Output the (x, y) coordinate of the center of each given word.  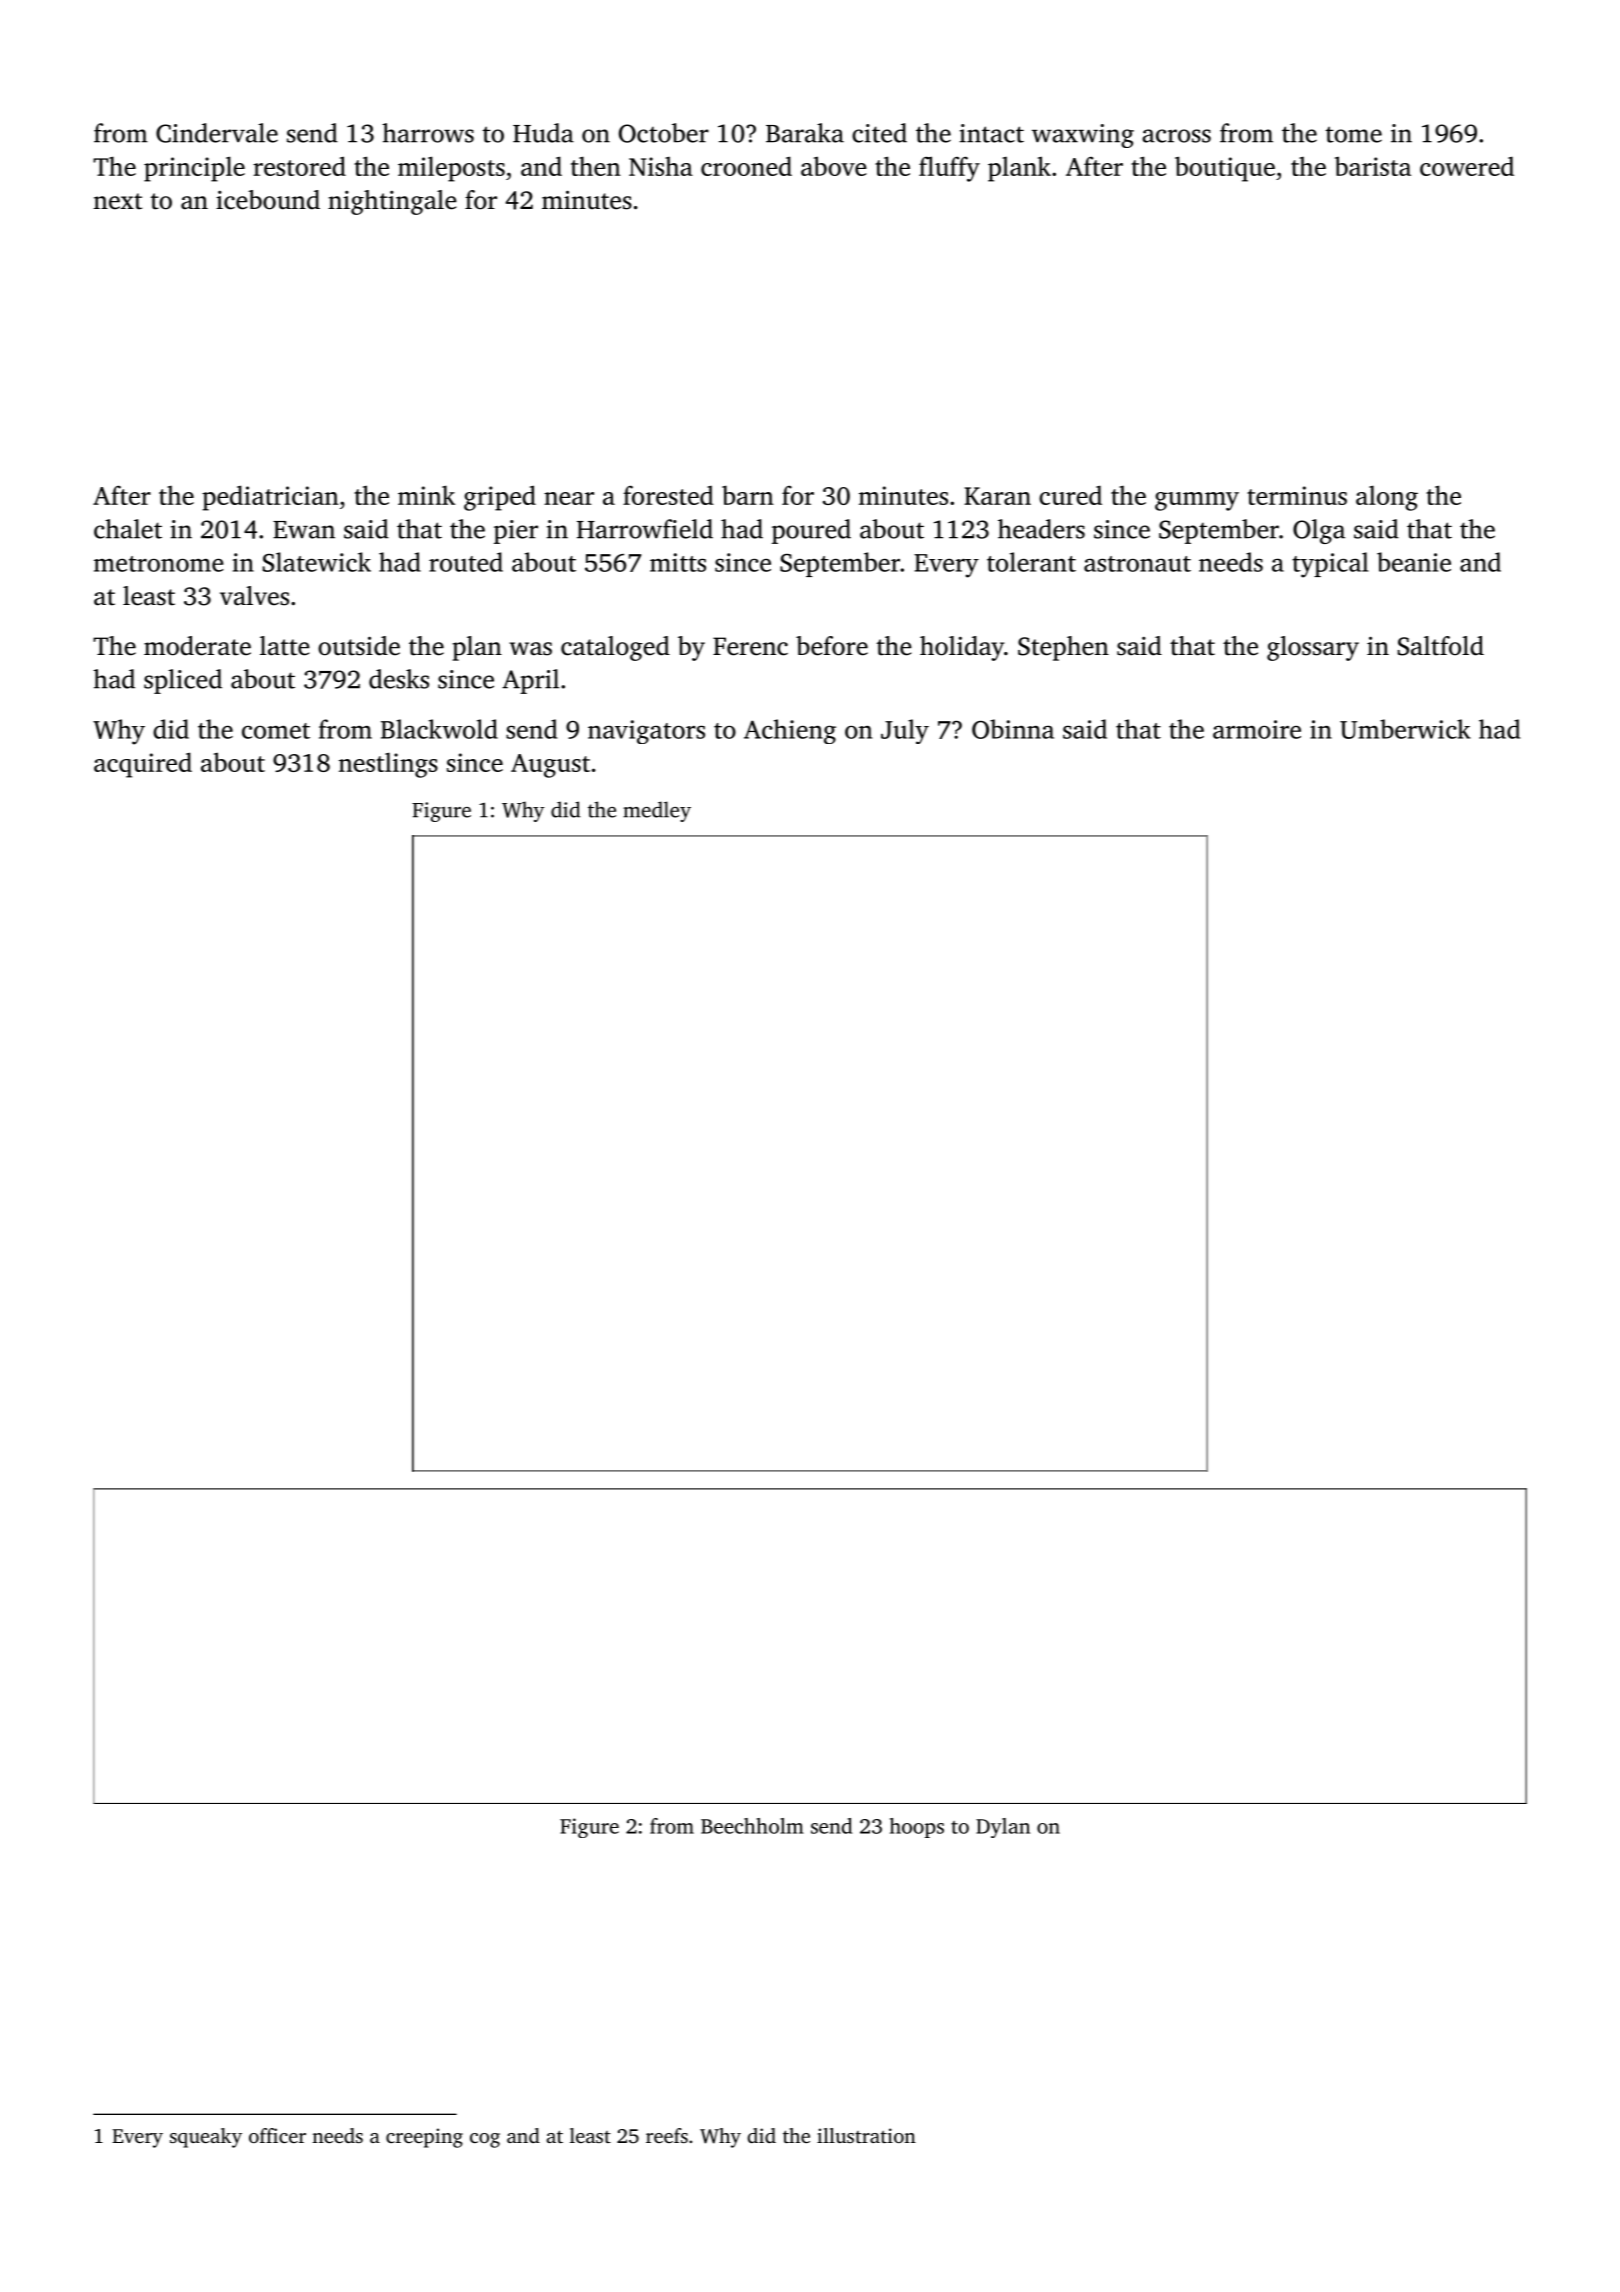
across (1176, 136)
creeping (424, 2138)
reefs (667, 2135)
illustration (866, 2135)
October (664, 133)
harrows (428, 133)
